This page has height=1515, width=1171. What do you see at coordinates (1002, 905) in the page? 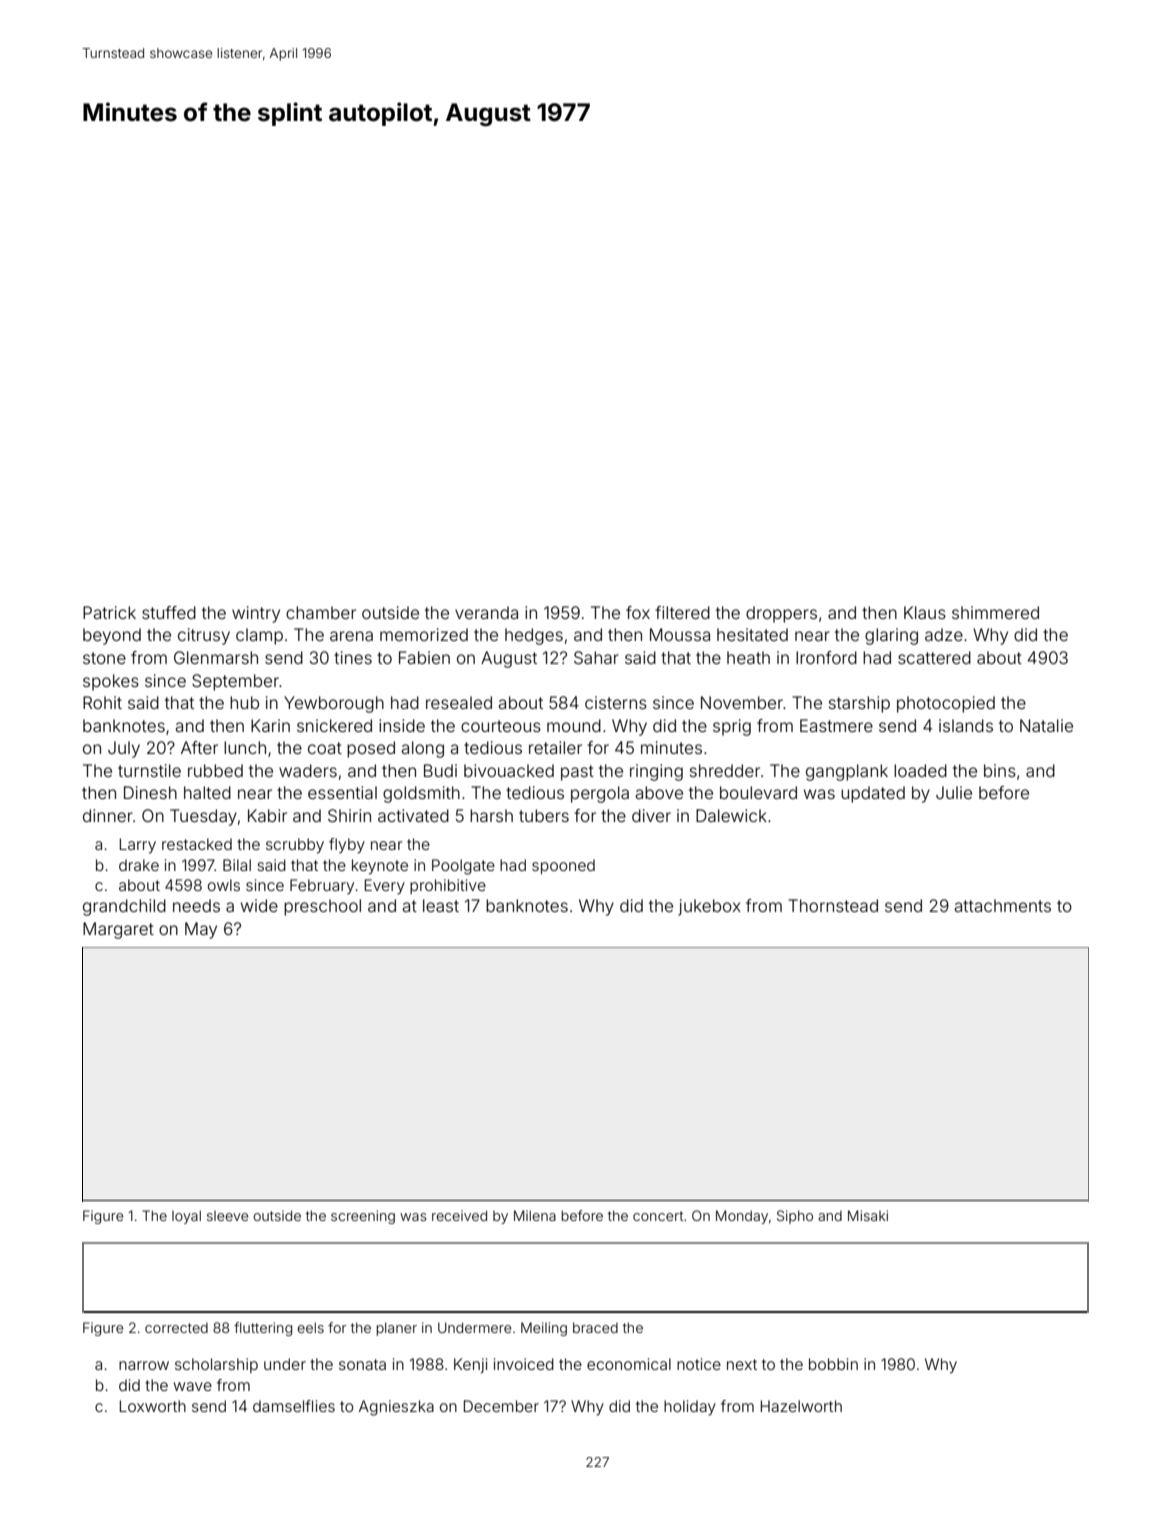
I see `attachments` at bounding box center [1002, 905].
